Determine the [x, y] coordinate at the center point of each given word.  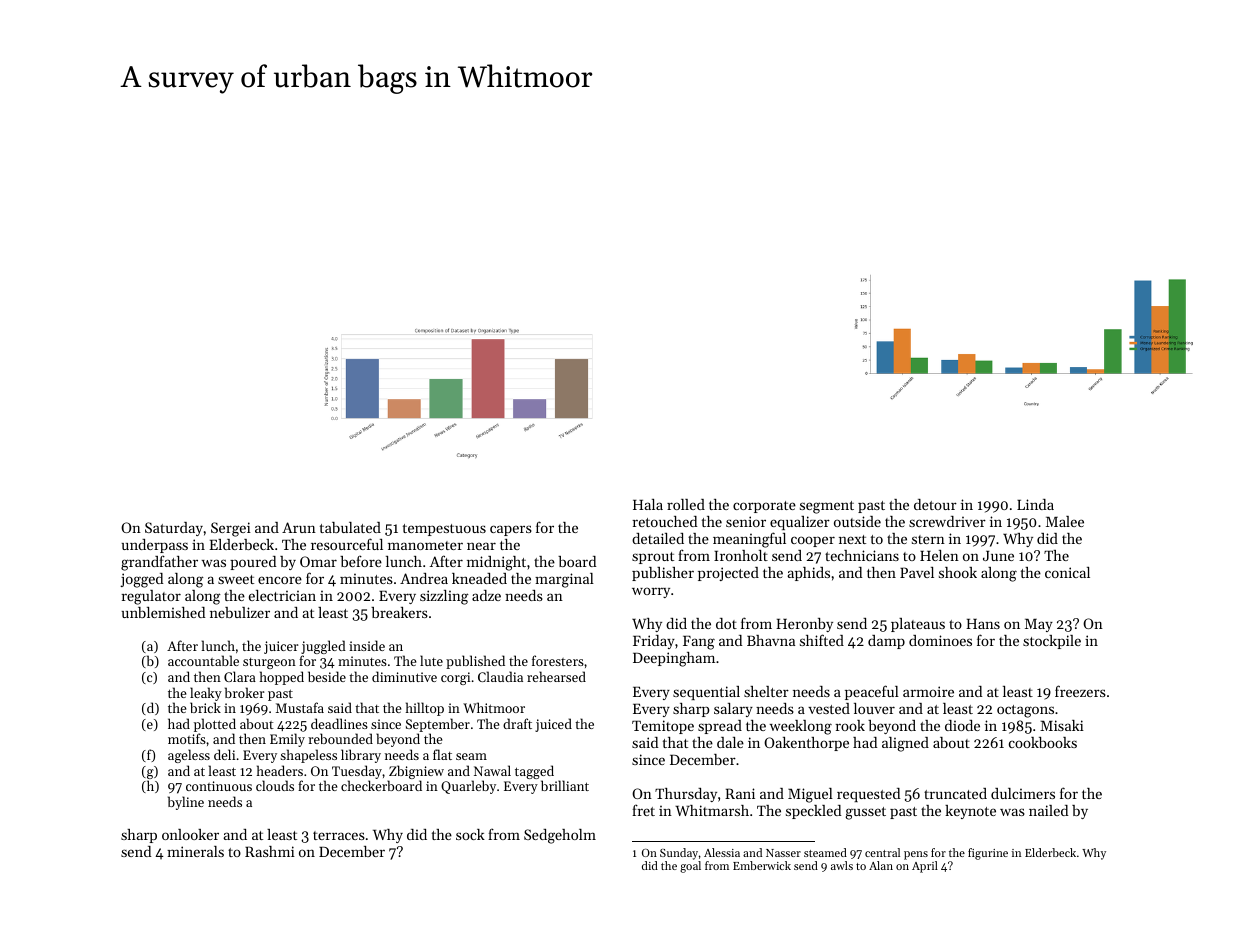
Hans [983, 624]
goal [690, 867]
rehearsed [556, 676]
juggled [323, 647]
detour [935, 504]
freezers [1080, 691]
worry [651, 592]
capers [511, 530]
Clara [240, 676]
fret [643, 810]
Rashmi [270, 851]
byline [186, 803]
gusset [865, 813]
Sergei [231, 529]
